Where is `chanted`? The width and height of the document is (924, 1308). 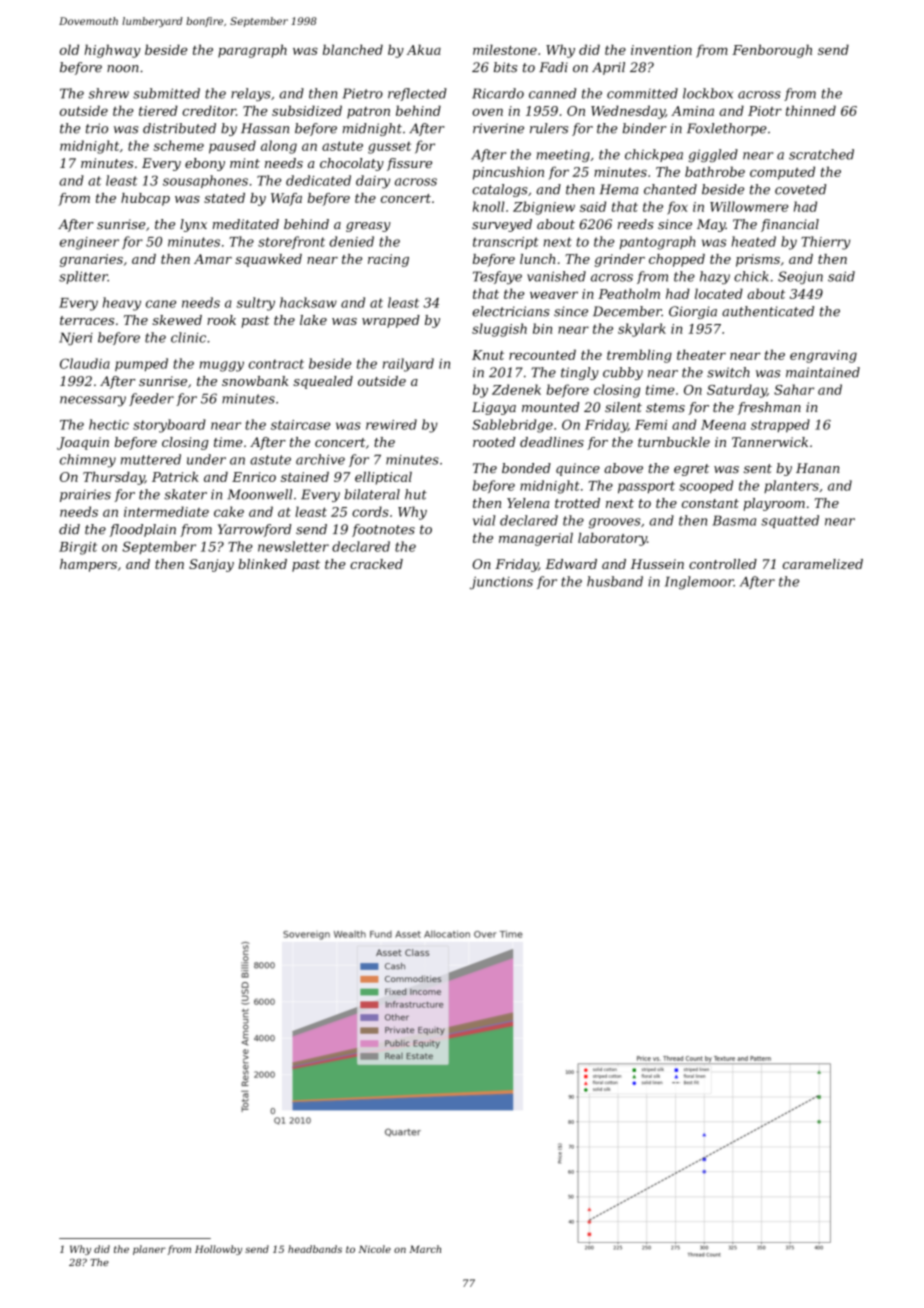 chanted is located at coordinates (670, 189).
